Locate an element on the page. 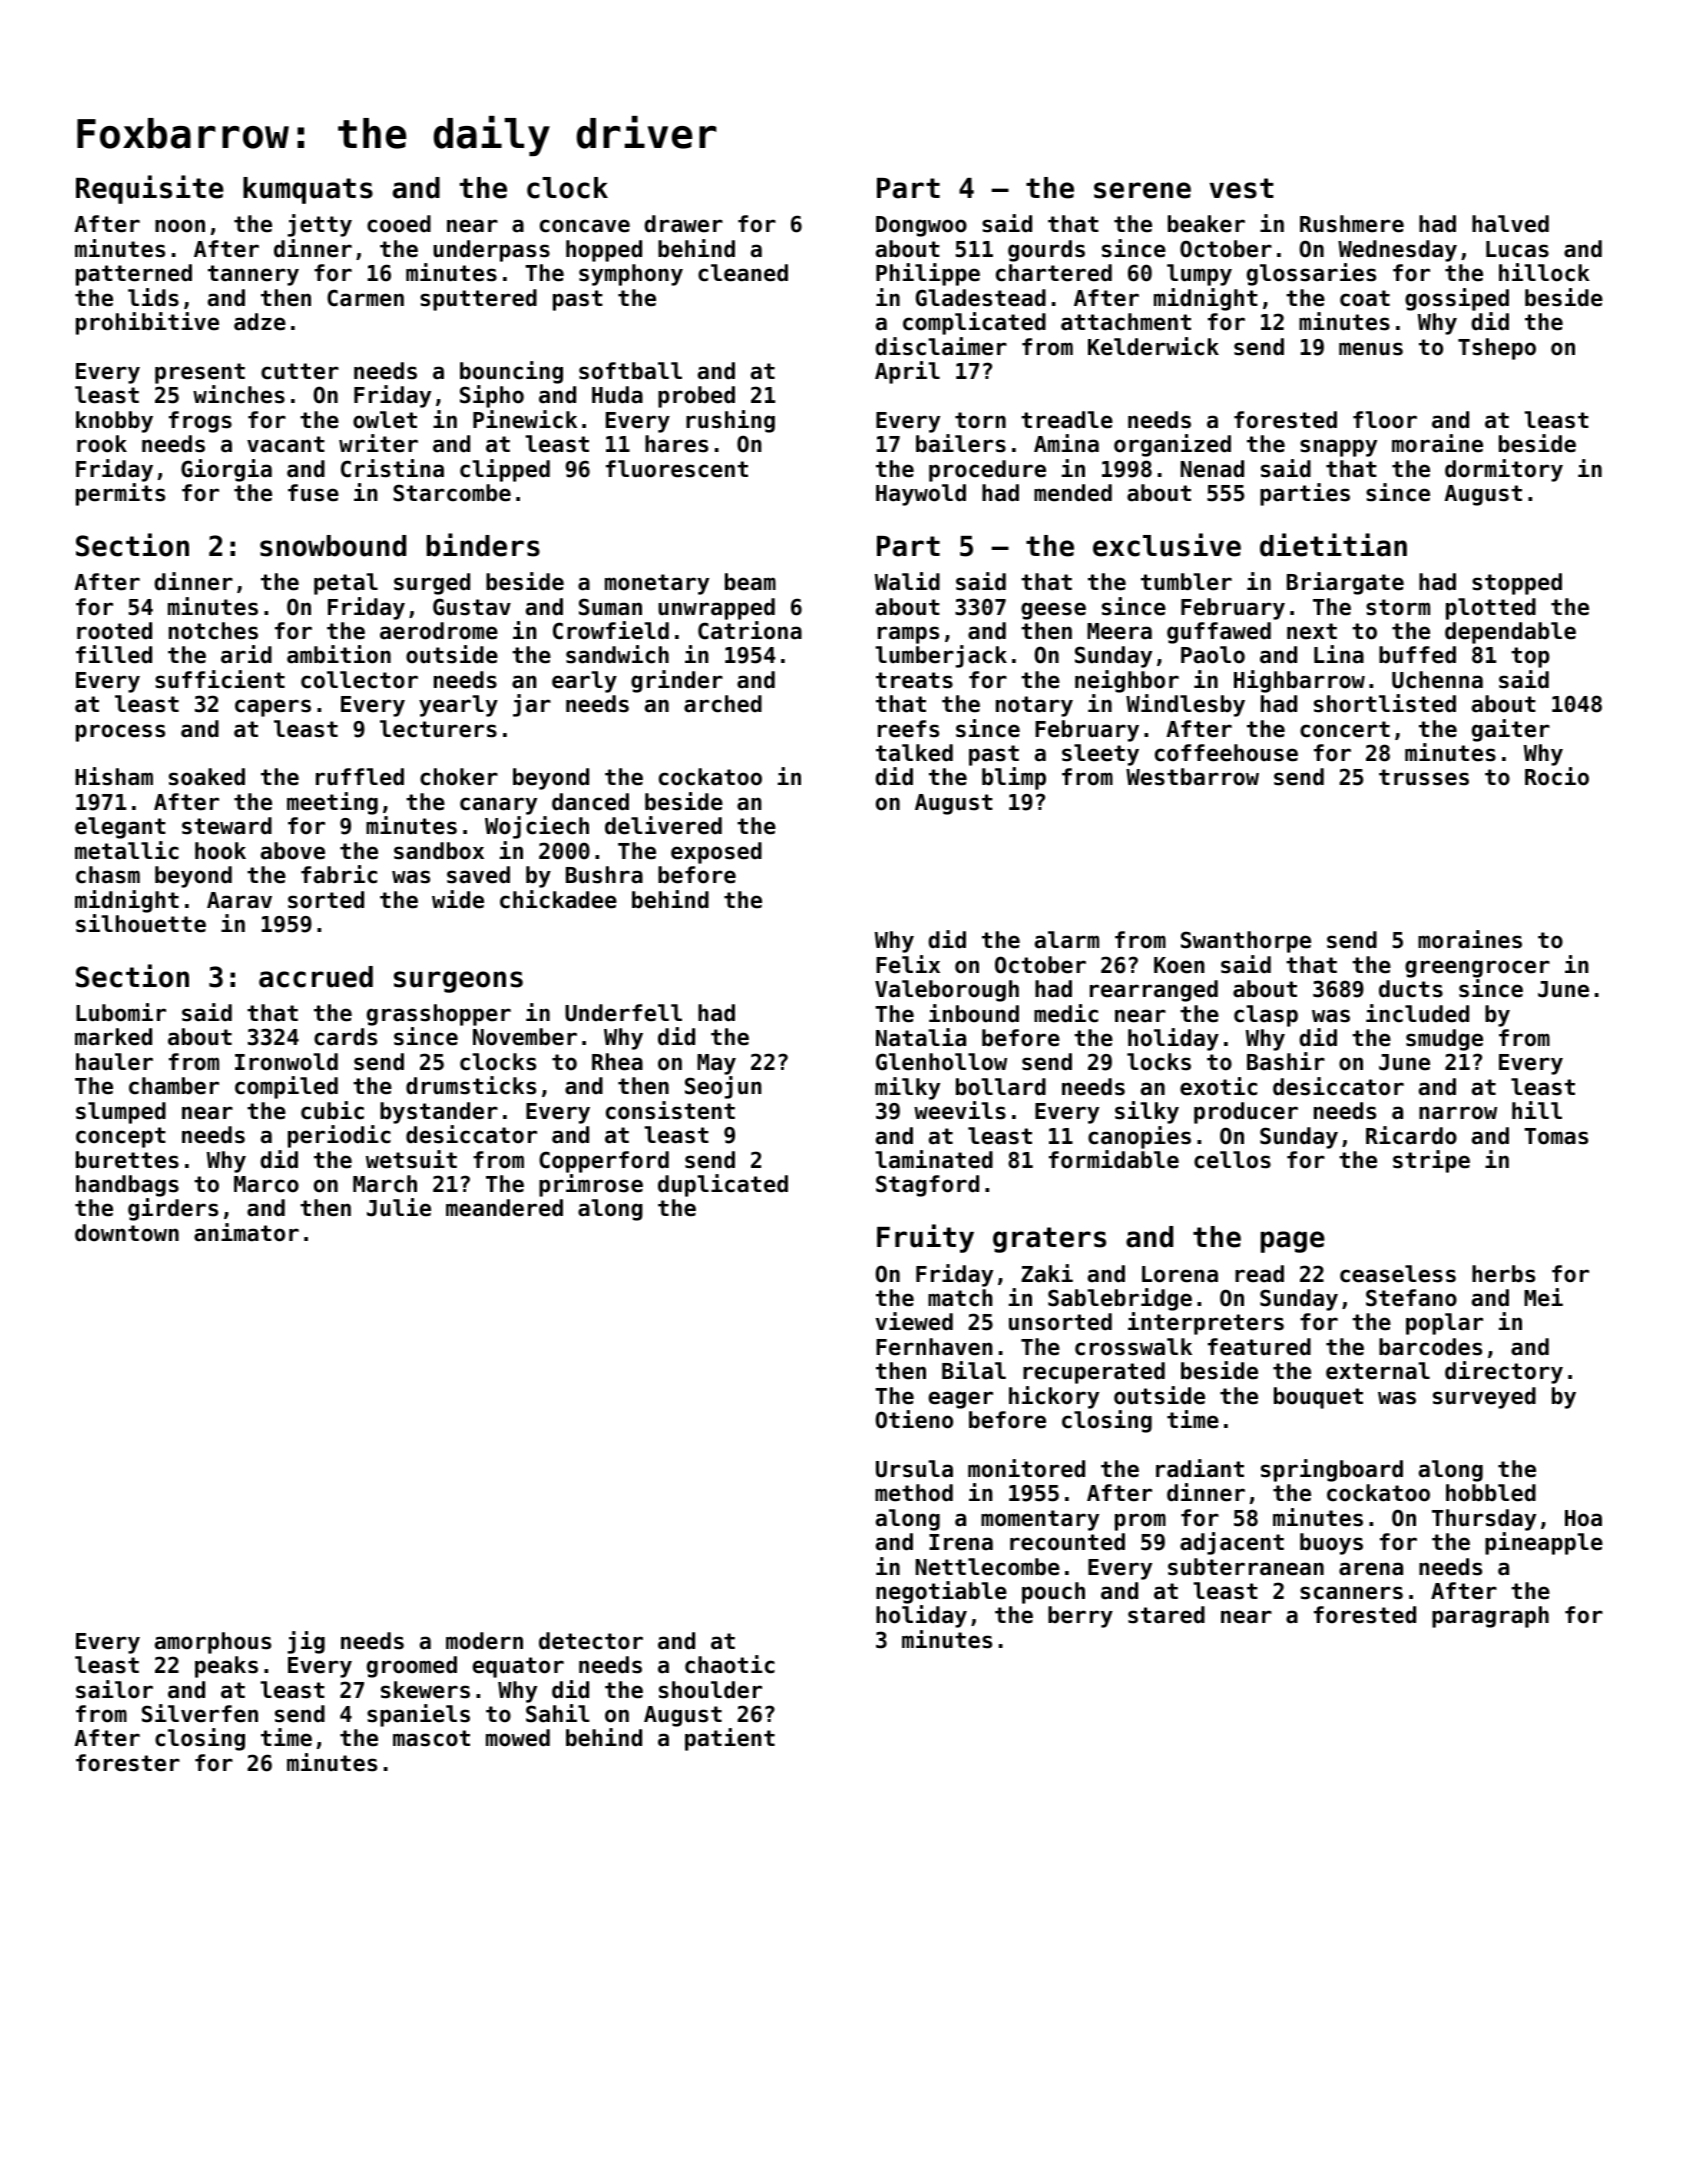 The height and width of the image is (2178, 1683). vest is located at coordinates (1242, 188).
